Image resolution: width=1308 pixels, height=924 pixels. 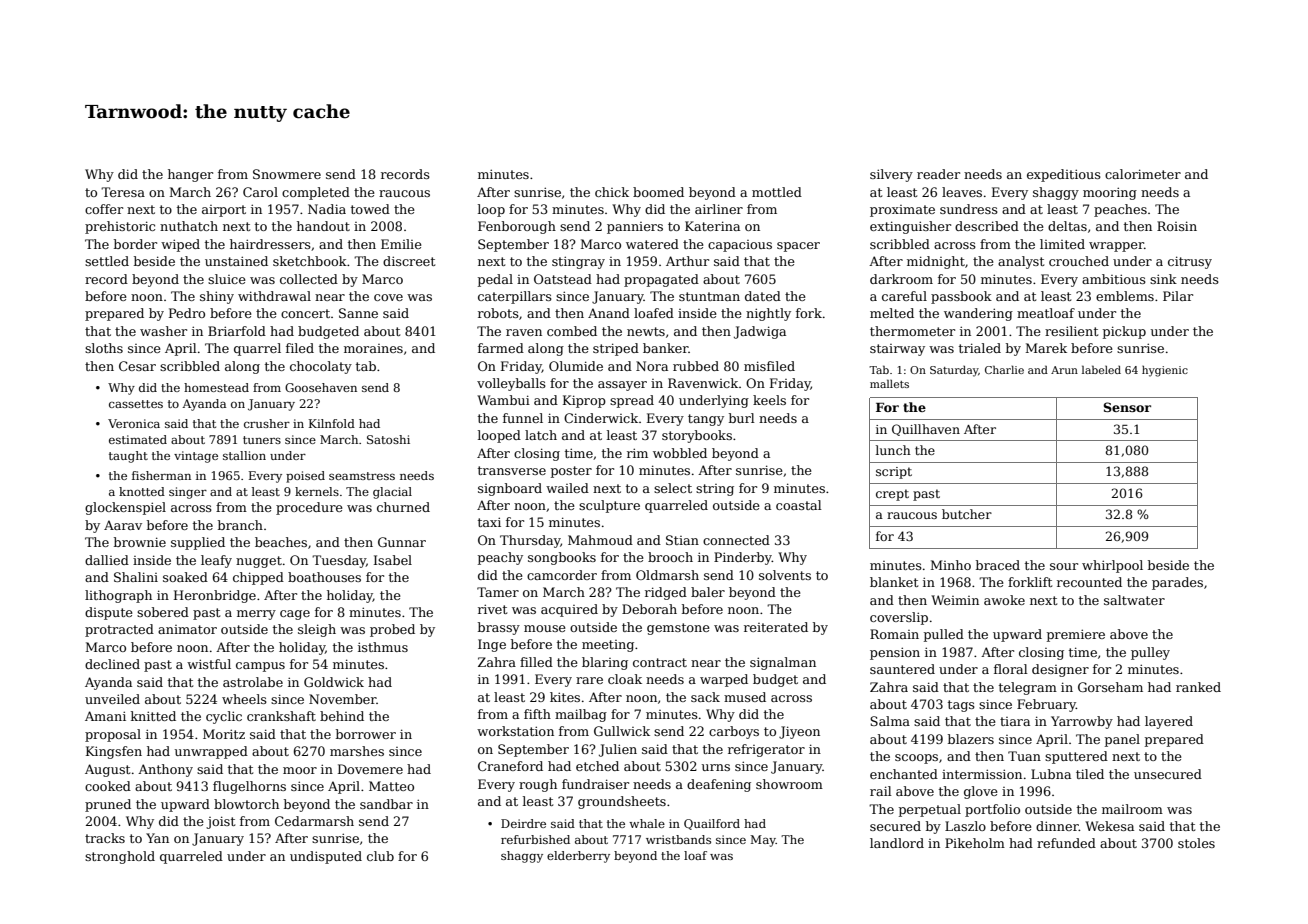 I want to click on Minho, so click(x=951, y=565).
